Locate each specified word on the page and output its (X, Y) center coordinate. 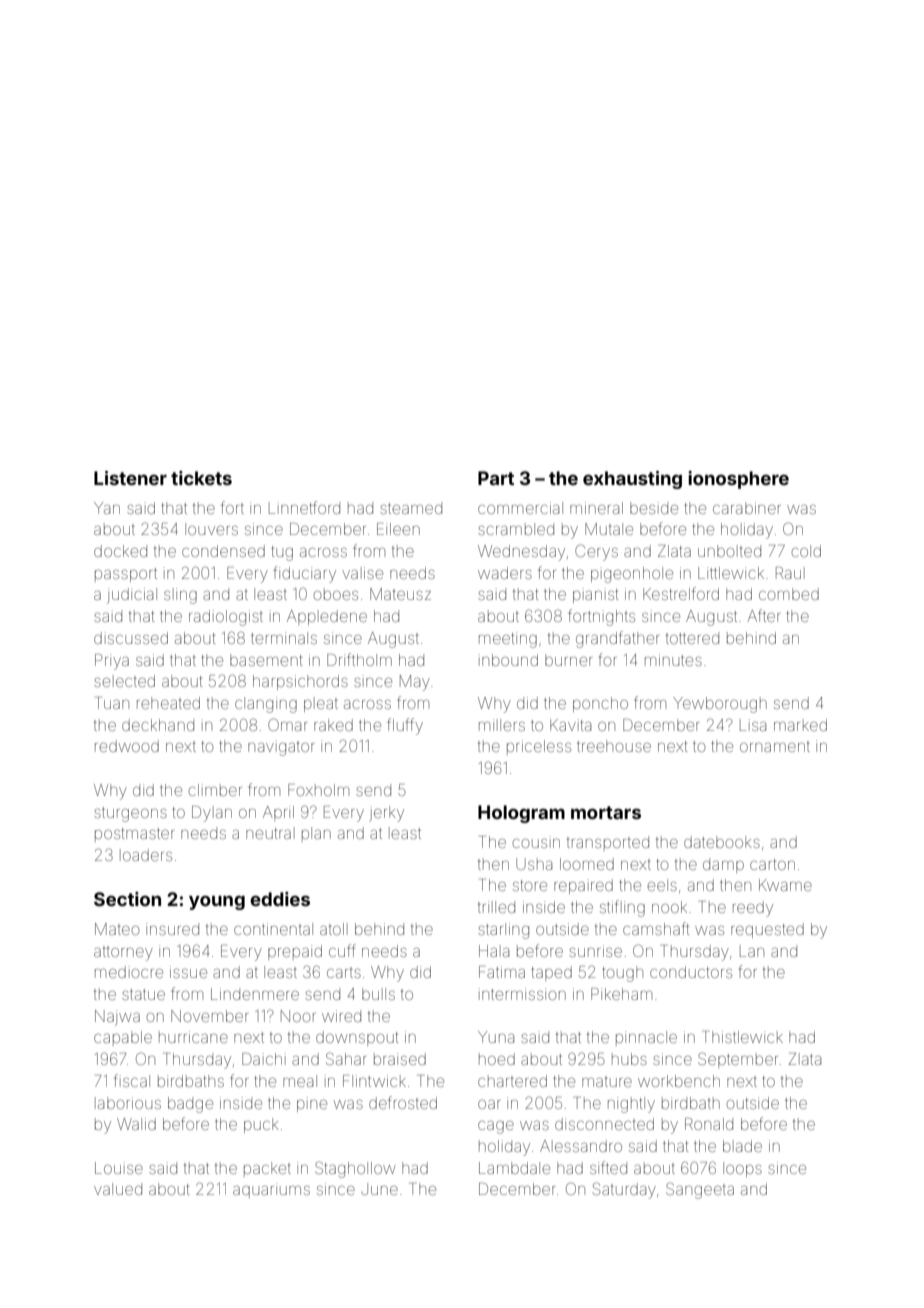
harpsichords (300, 682)
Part (496, 478)
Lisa (753, 725)
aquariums (271, 1190)
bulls (378, 994)
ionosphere (738, 480)
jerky (386, 814)
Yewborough (720, 705)
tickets (201, 478)
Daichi (264, 1059)
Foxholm (318, 790)
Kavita (570, 725)
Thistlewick (743, 1037)
